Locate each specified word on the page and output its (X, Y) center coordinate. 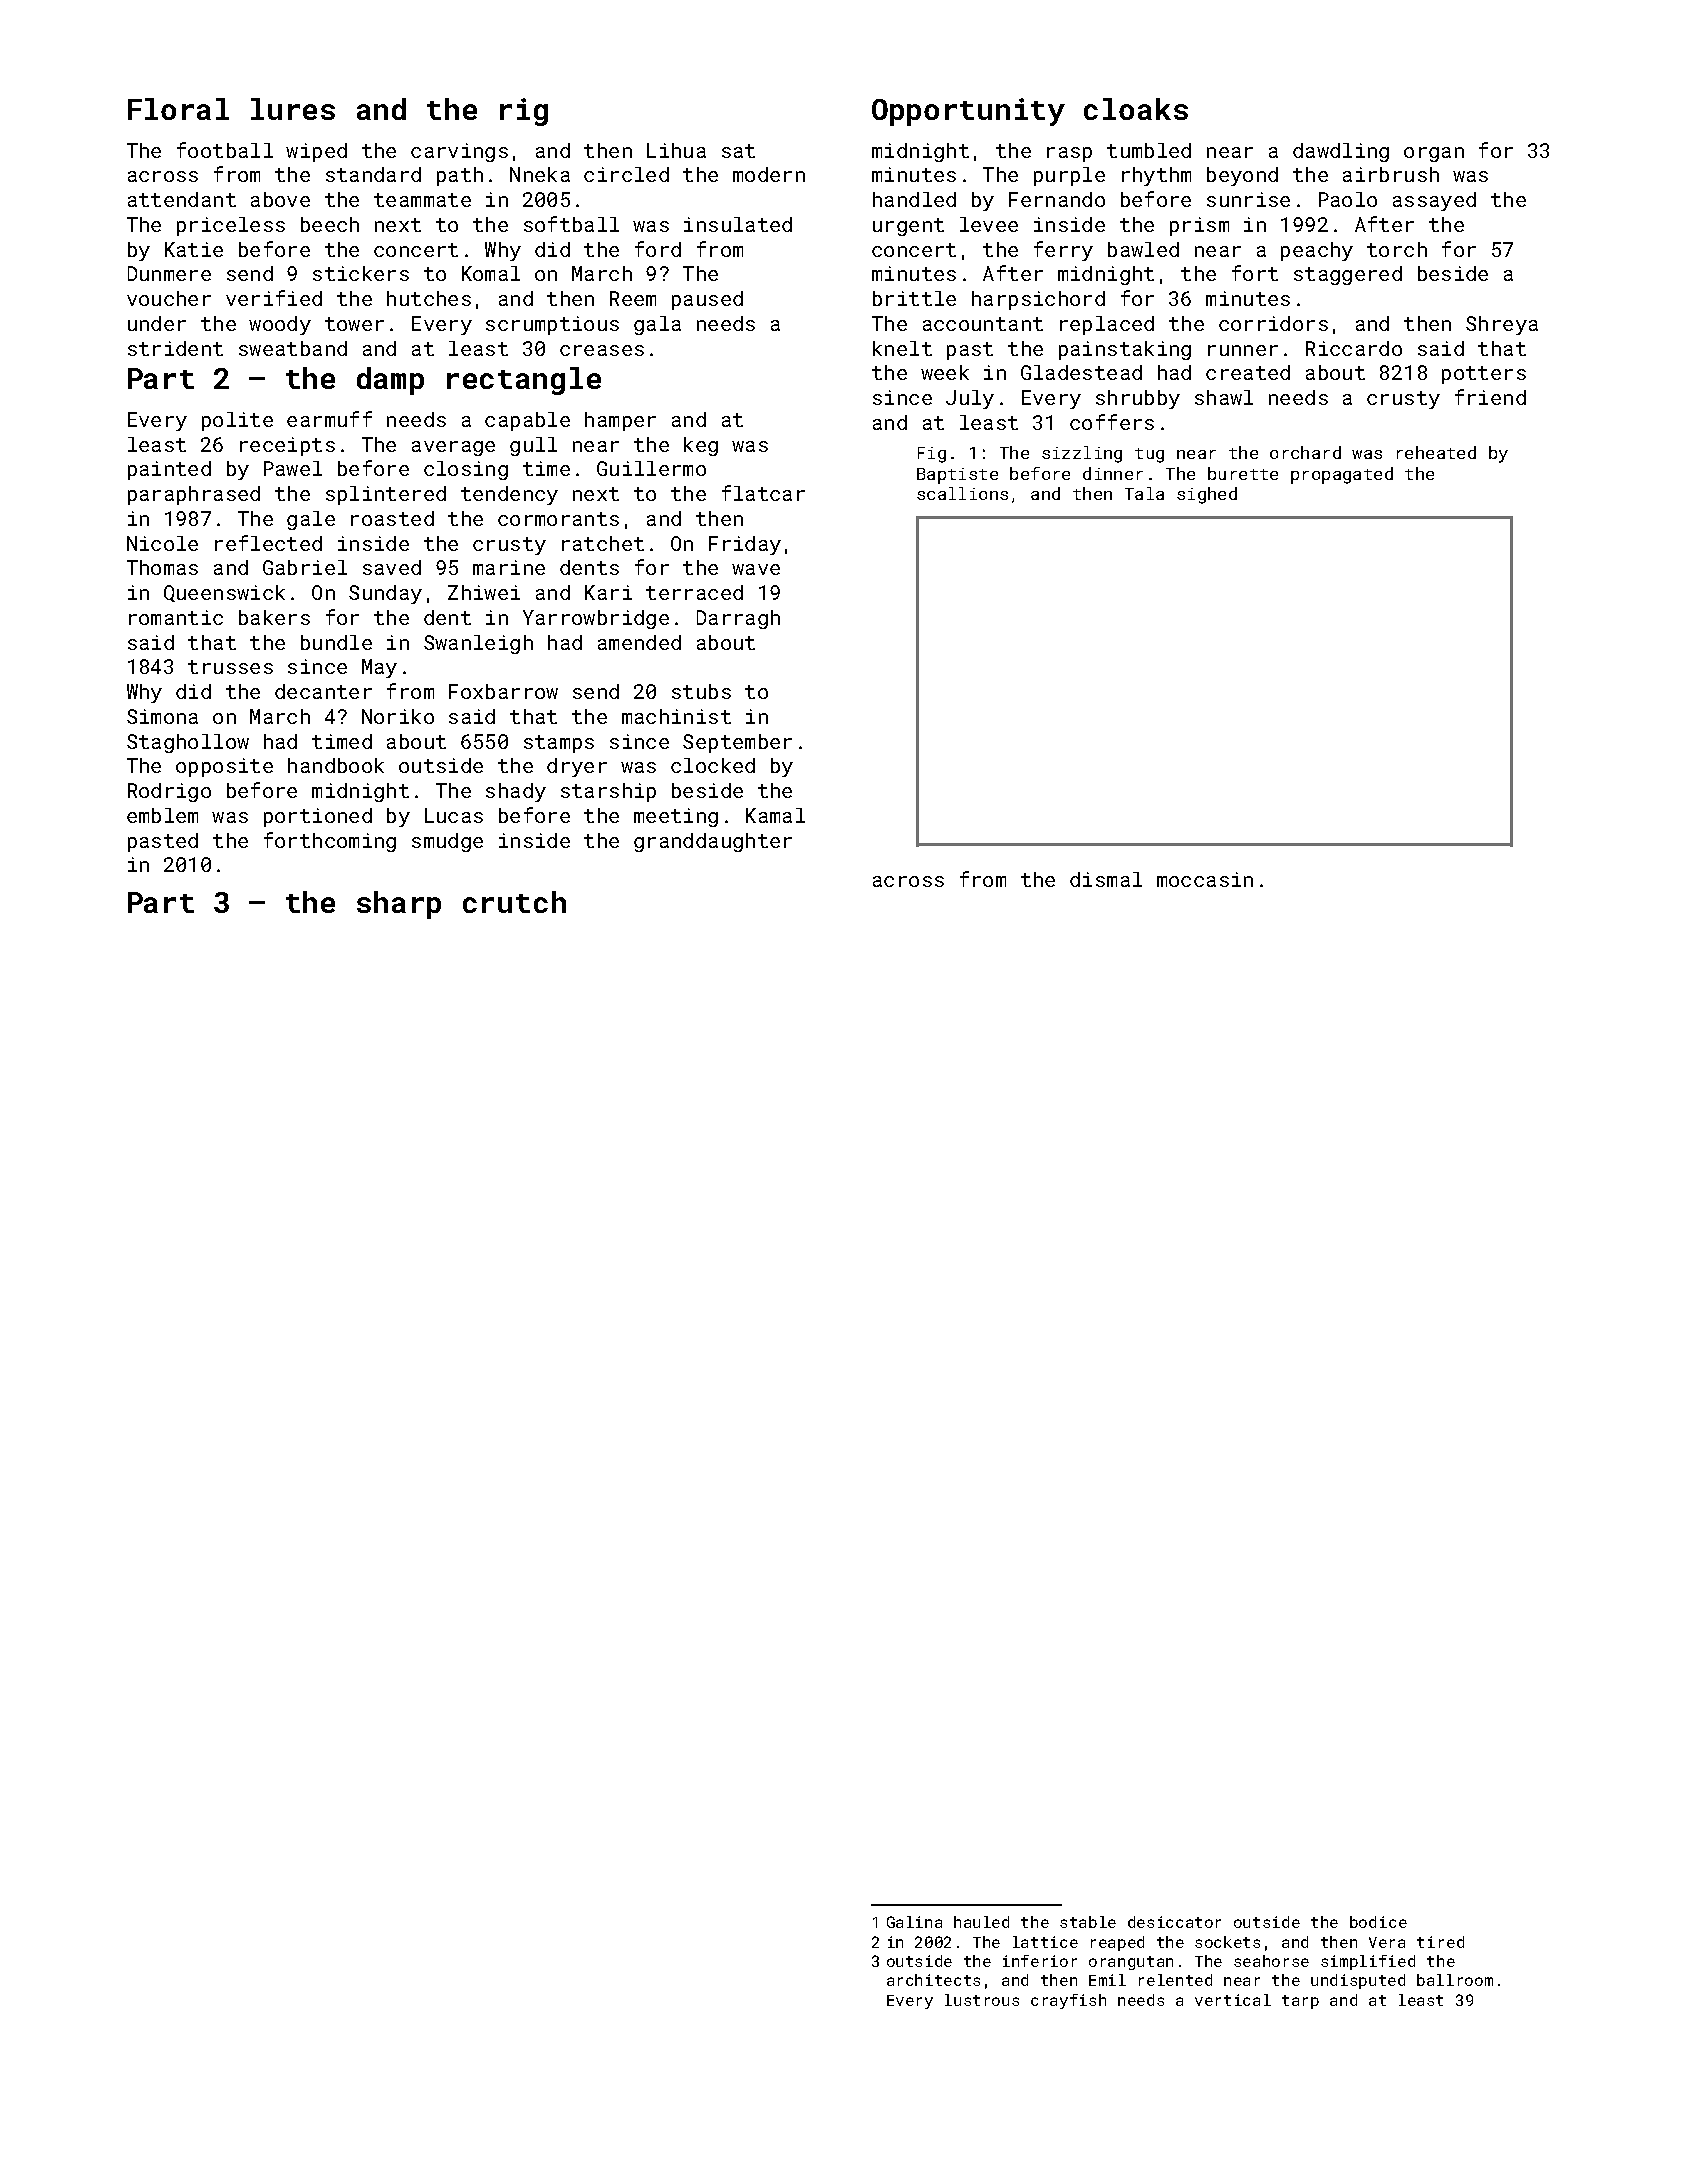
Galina (914, 1922)
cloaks (1136, 109)
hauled (981, 1922)
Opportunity (968, 112)
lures (293, 109)
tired (1440, 1942)
